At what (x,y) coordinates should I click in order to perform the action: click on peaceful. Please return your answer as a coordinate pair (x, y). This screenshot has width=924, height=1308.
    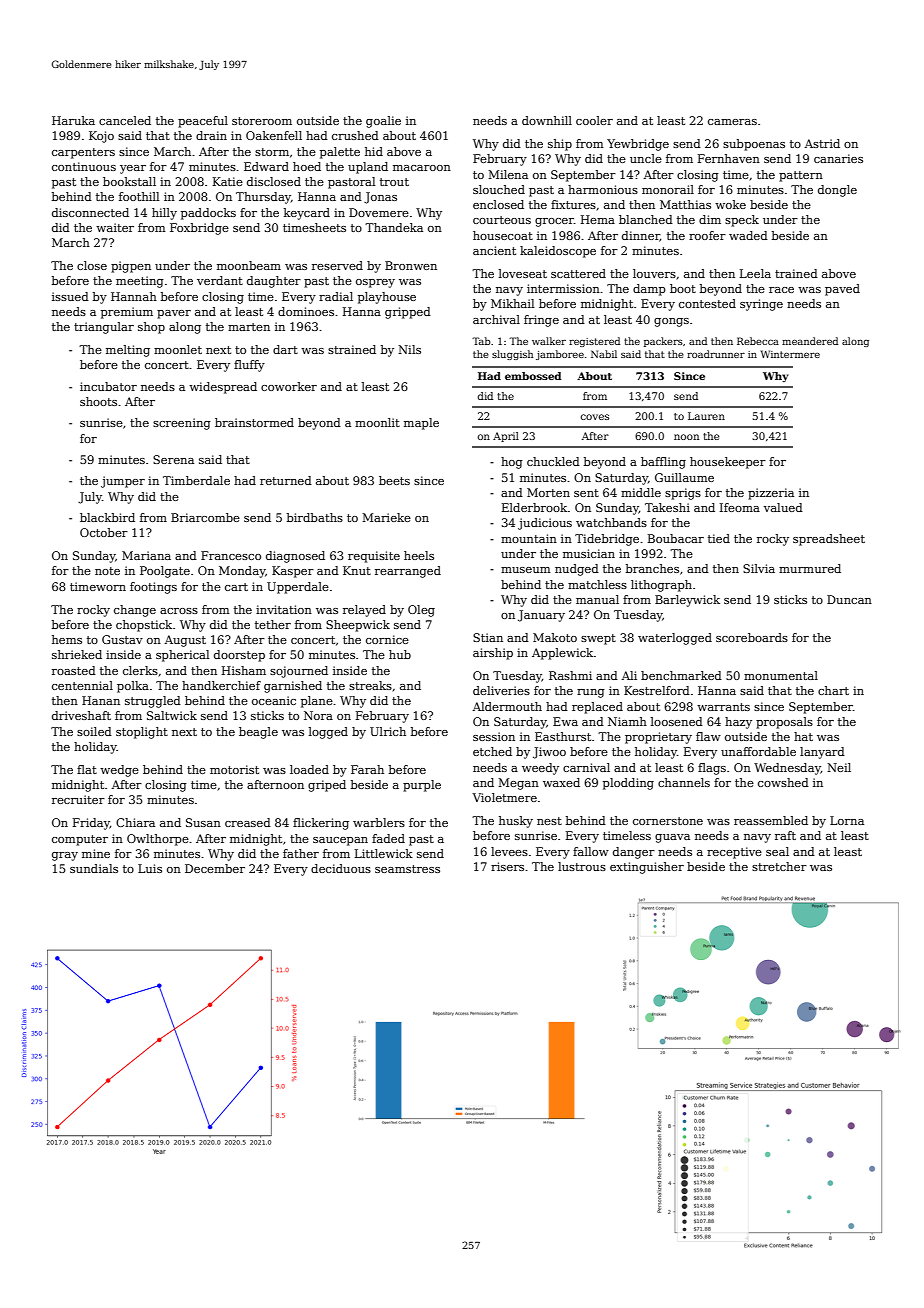
    Looking at the image, I should click on (203, 122).
